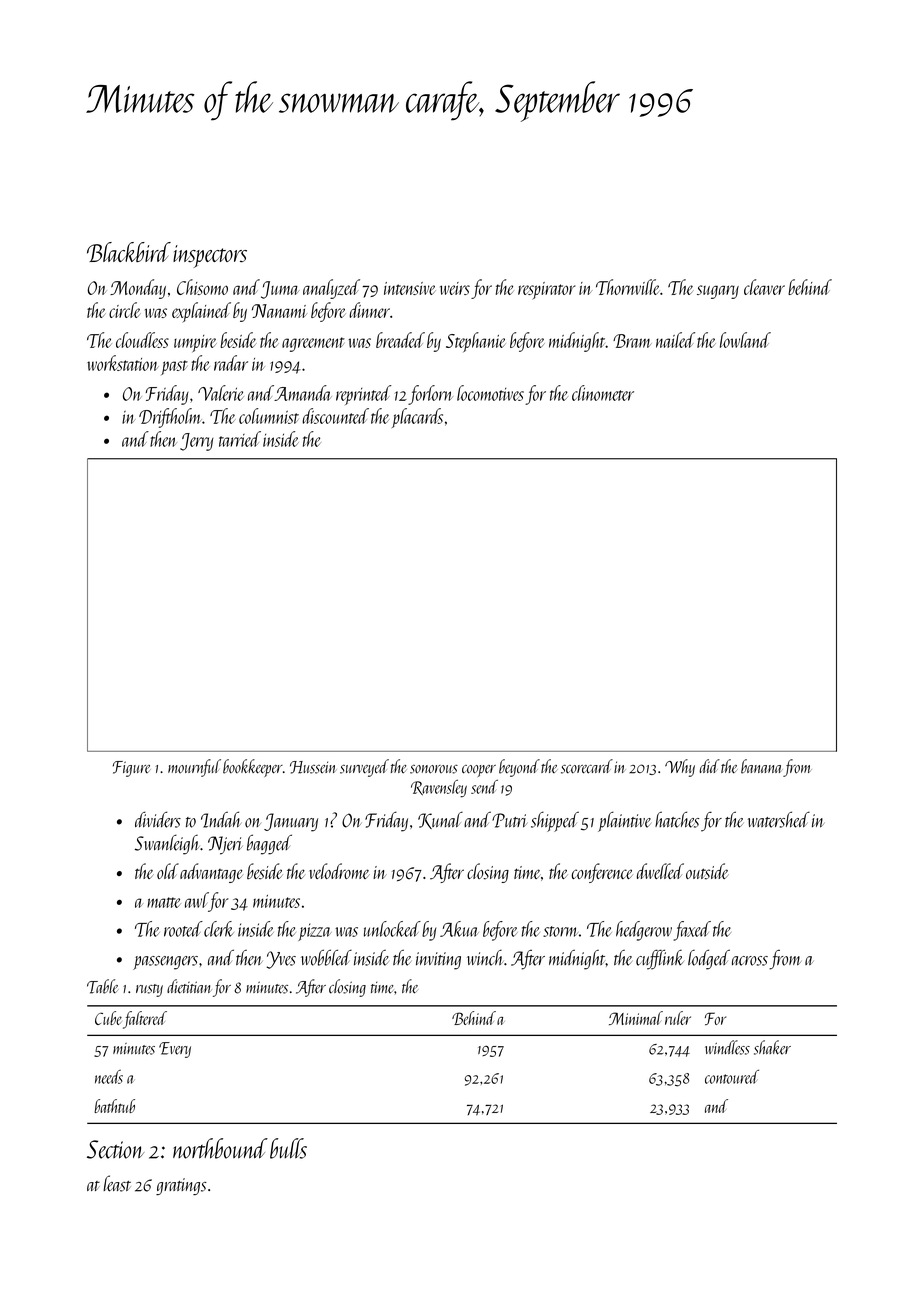  What do you see at coordinates (326, 957) in the screenshot?
I see `wobbled` at bounding box center [326, 957].
